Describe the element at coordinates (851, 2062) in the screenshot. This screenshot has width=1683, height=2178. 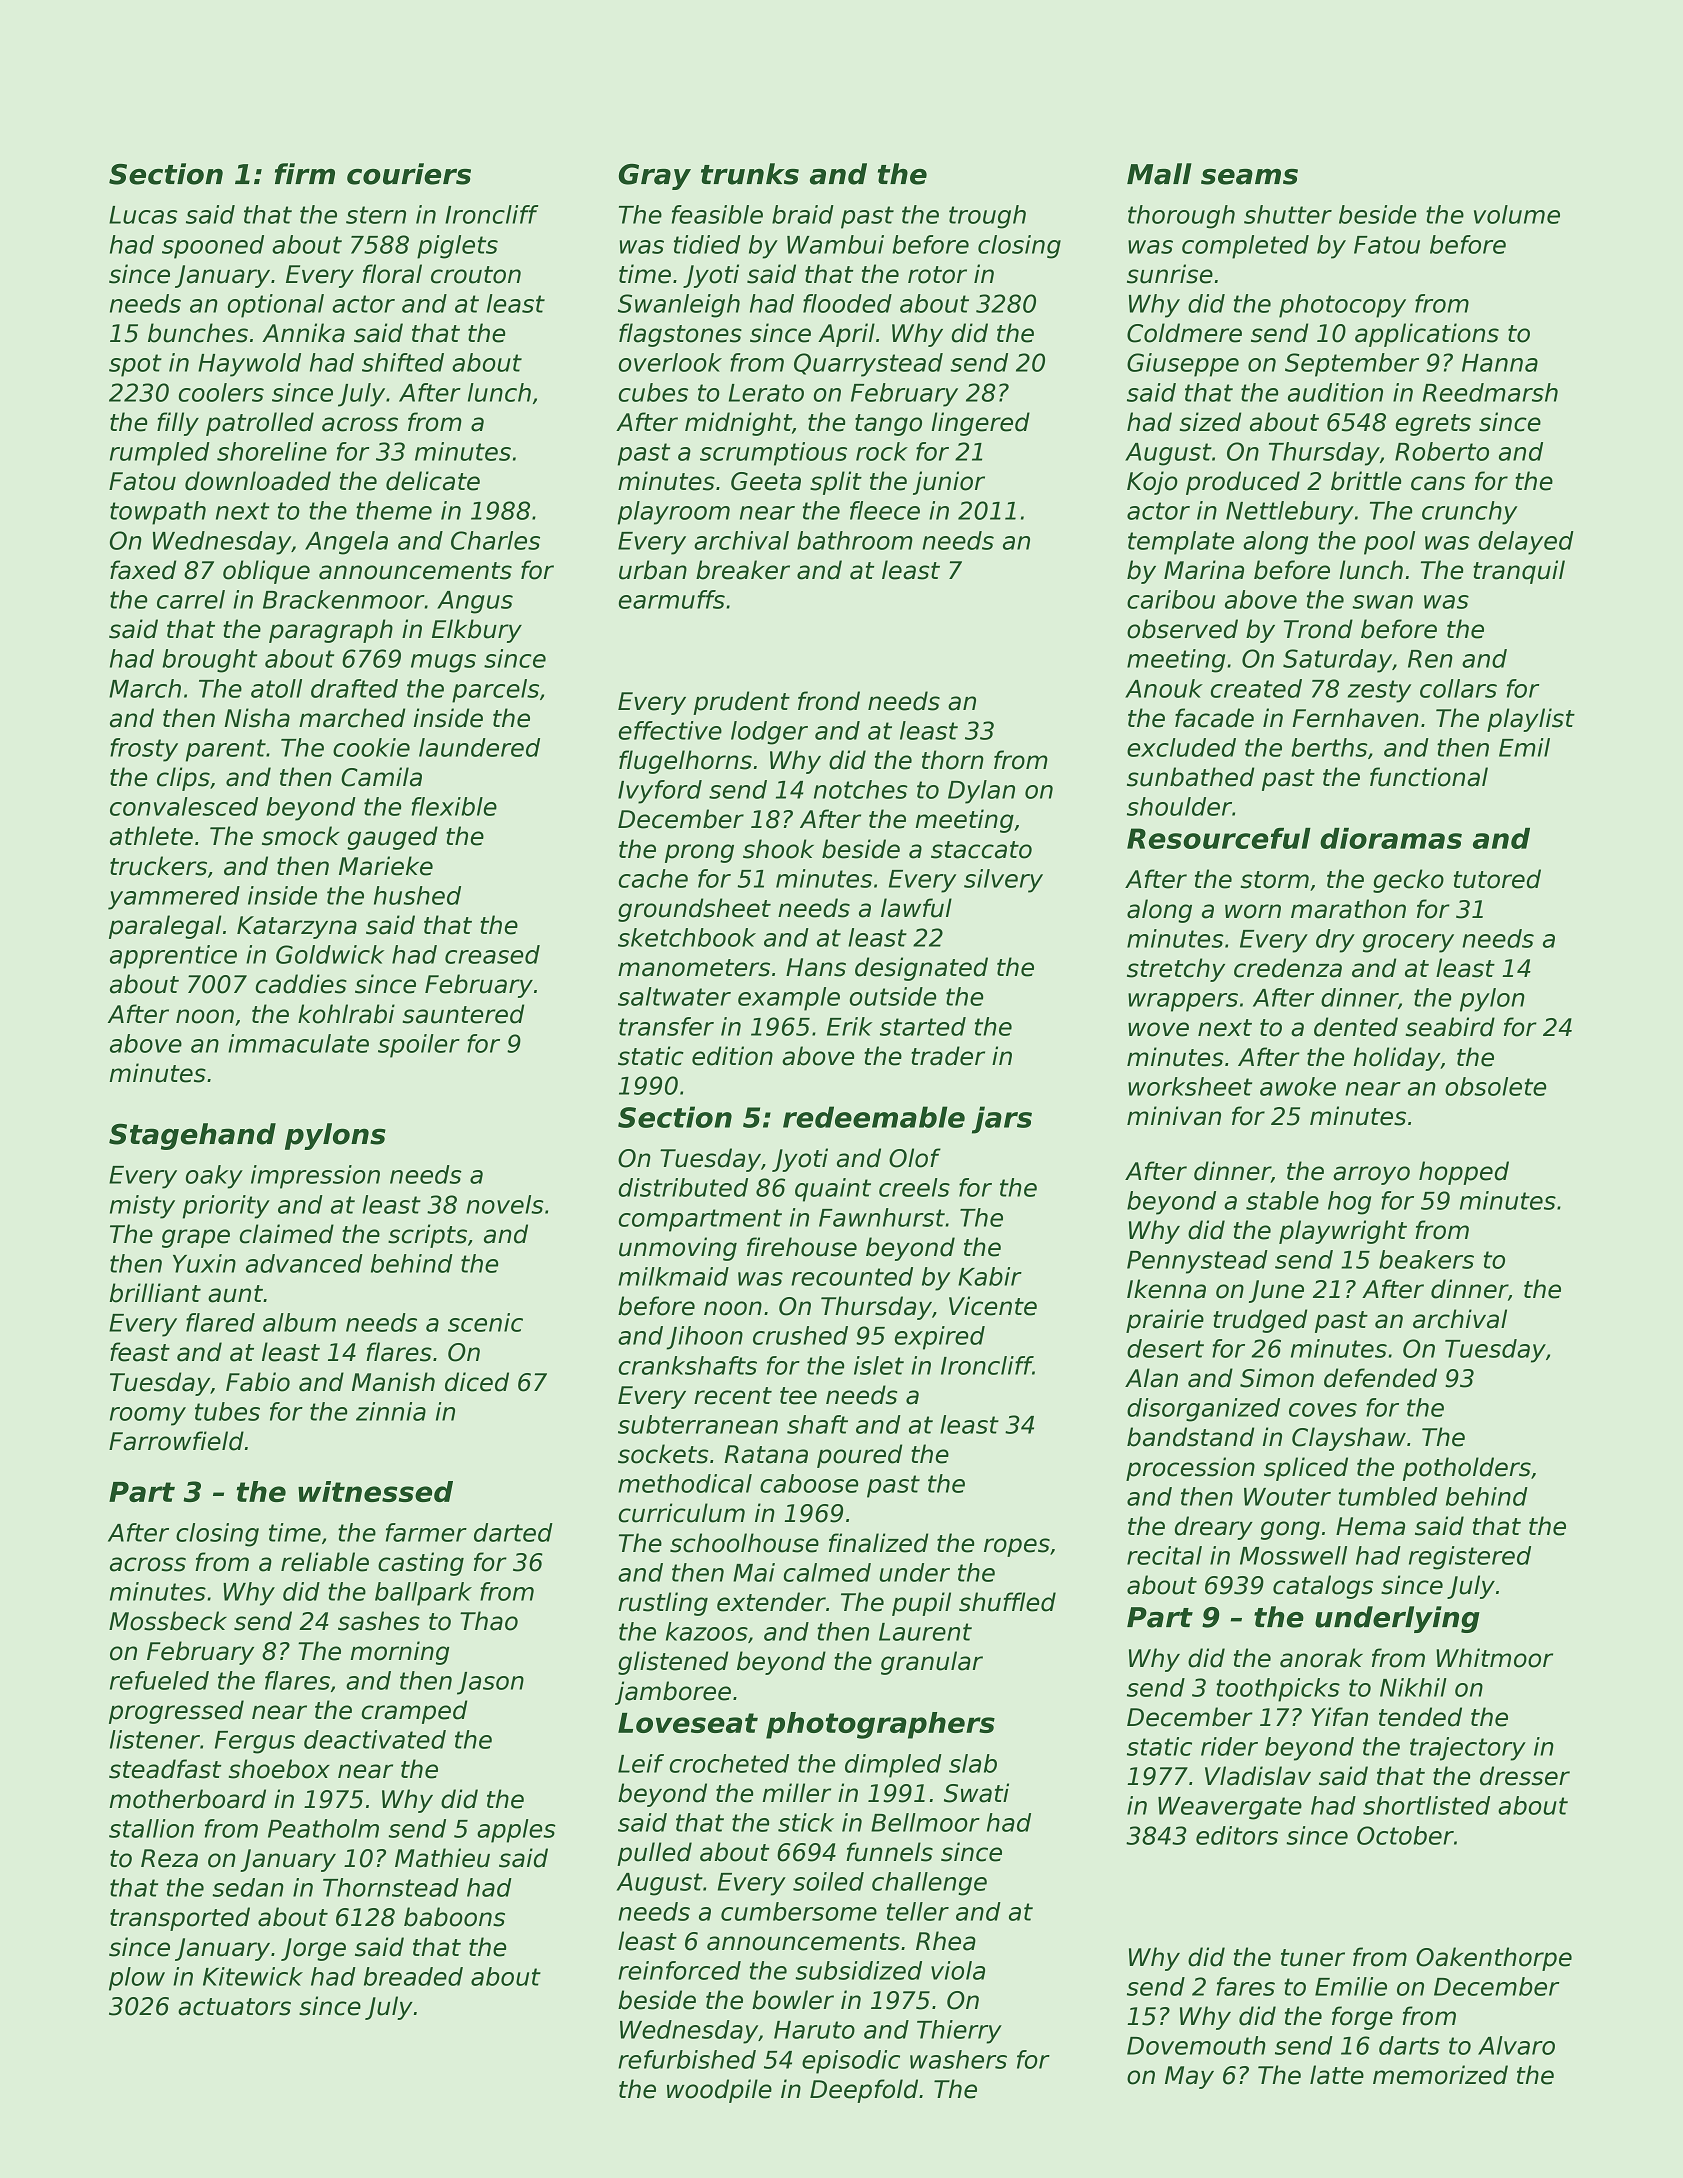
I see `episodic` at that location.
